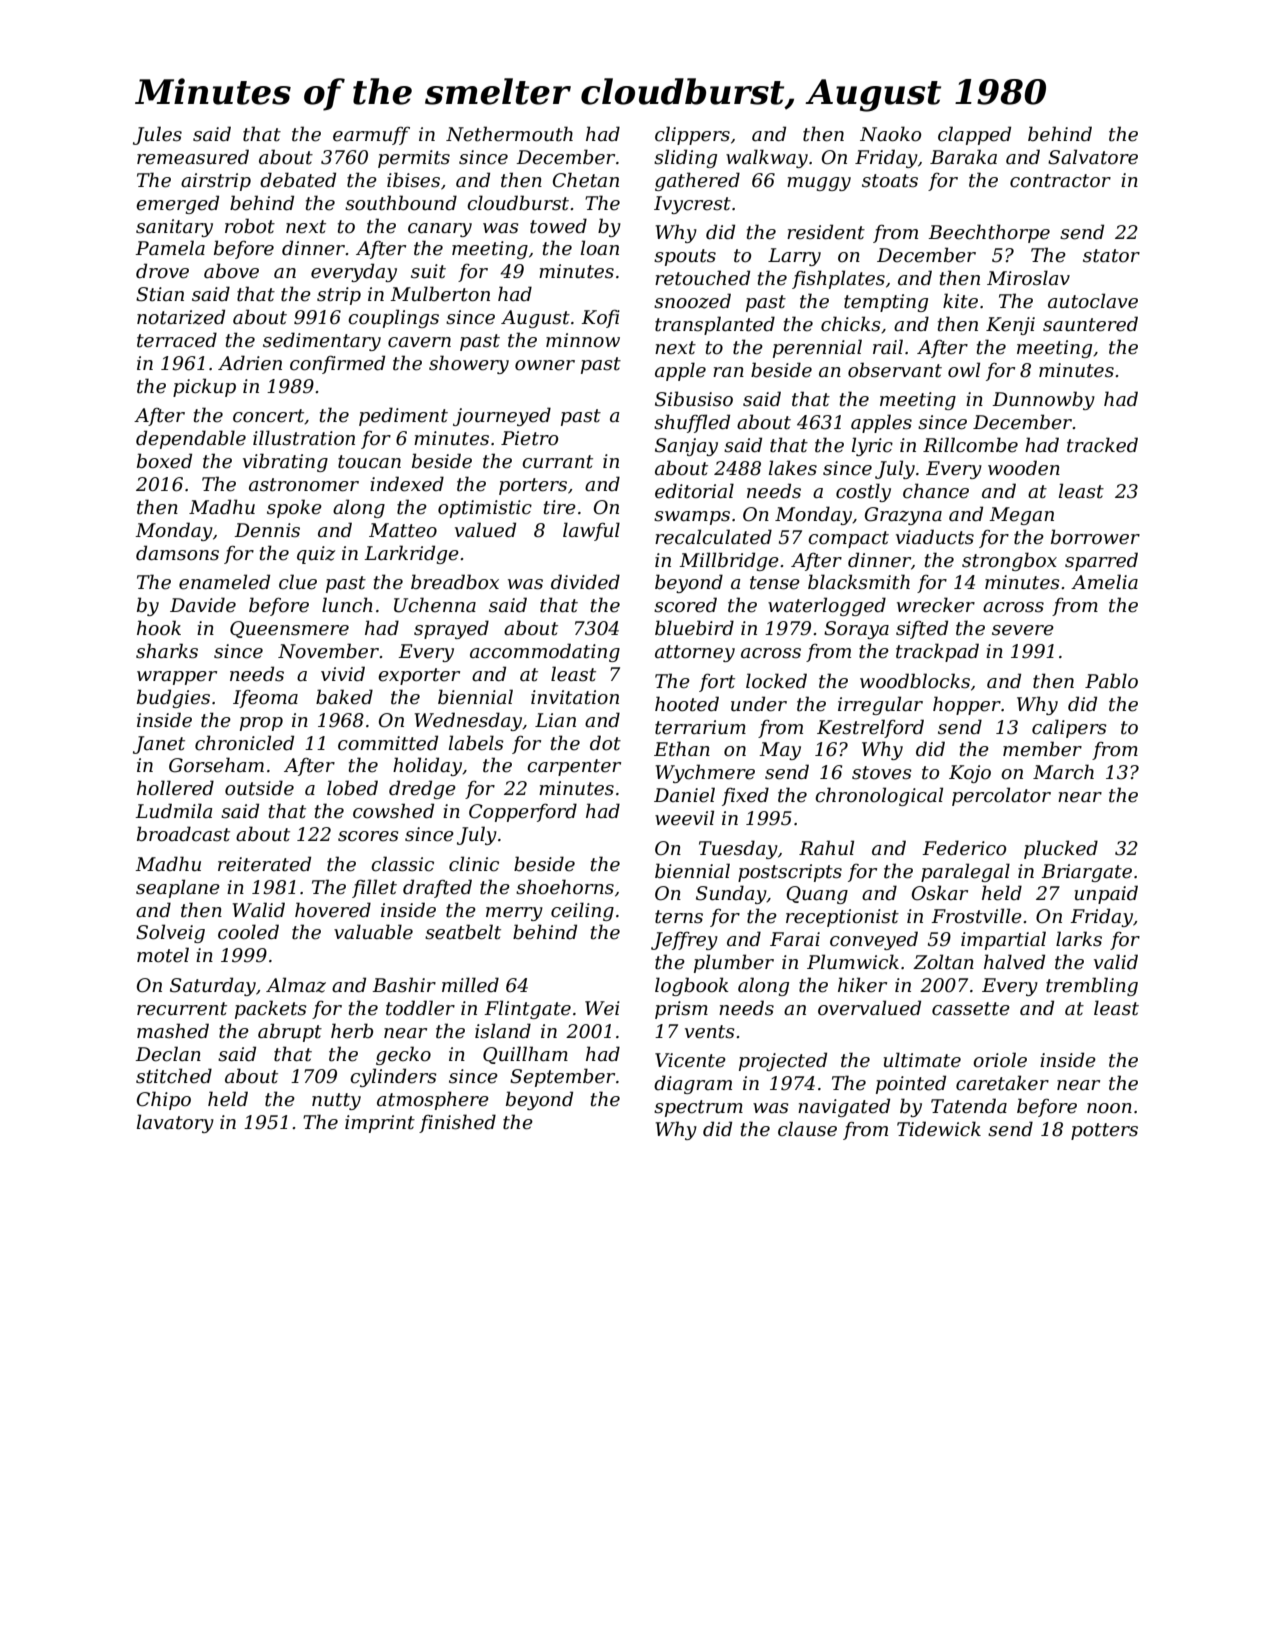  I want to click on seaplane, so click(178, 888).
